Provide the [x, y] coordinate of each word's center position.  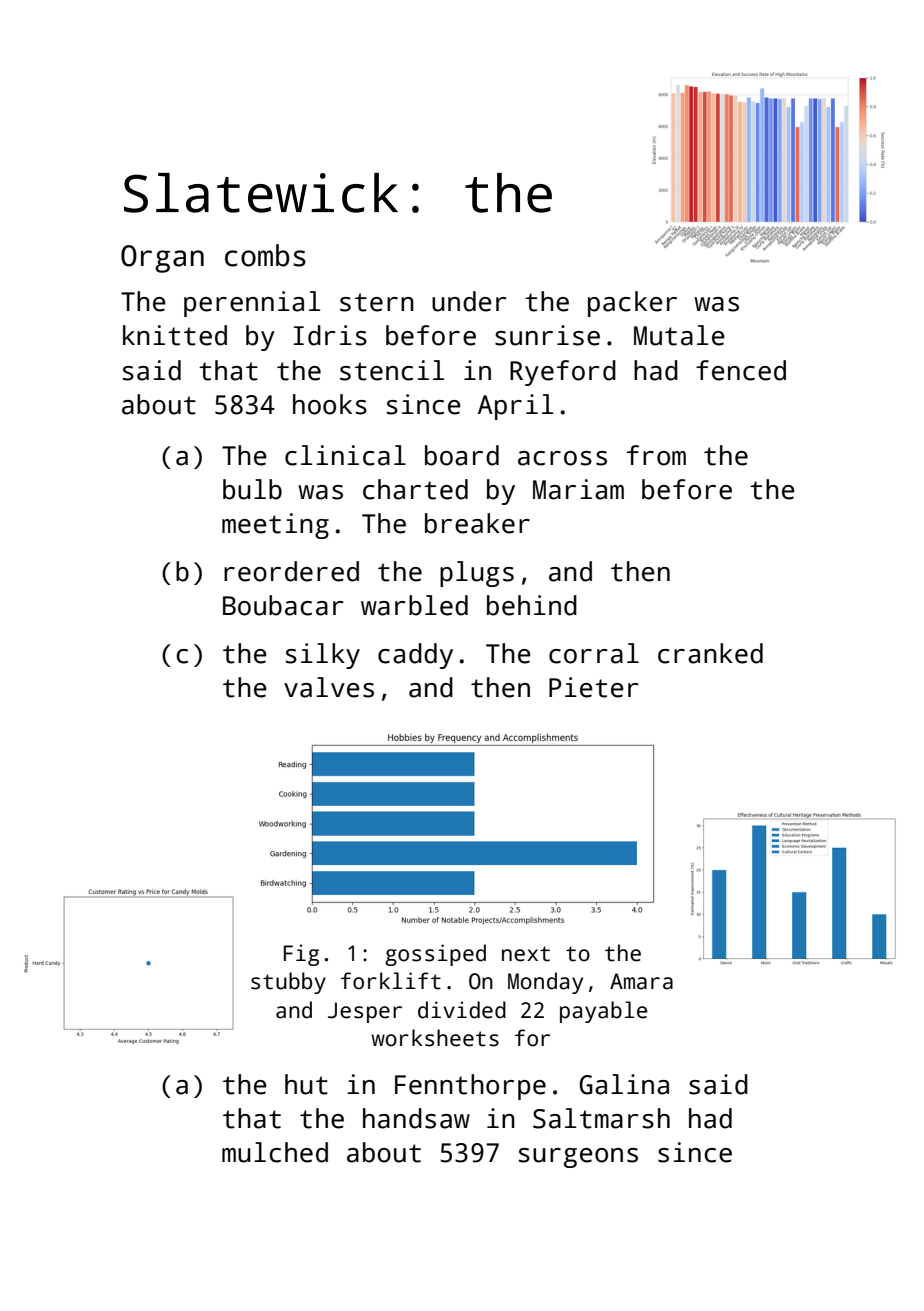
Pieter [593, 687]
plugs [477, 574]
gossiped [435, 955]
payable [603, 1012]
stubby [288, 983]
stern [377, 302]
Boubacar [283, 605]
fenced [741, 370]
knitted [175, 335]
